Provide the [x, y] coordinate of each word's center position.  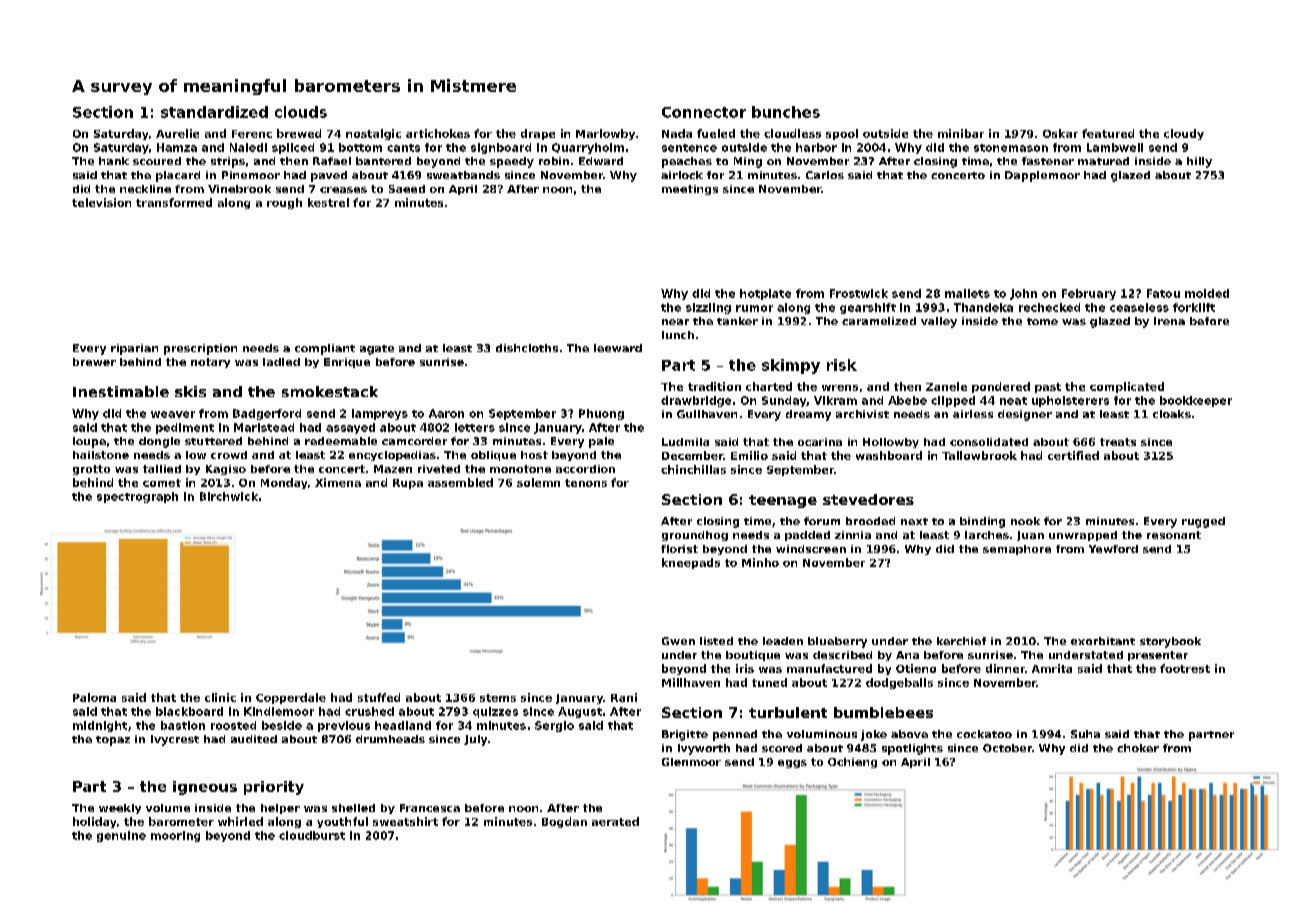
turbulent [788, 712]
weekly [120, 809]
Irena [1169, 321]
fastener [1048, 161]
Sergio [554, 726]
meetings [690, 190]
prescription [200, 349]
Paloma [94, 697]
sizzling [708, 308]
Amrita [1052, 668]
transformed [174, 202]
